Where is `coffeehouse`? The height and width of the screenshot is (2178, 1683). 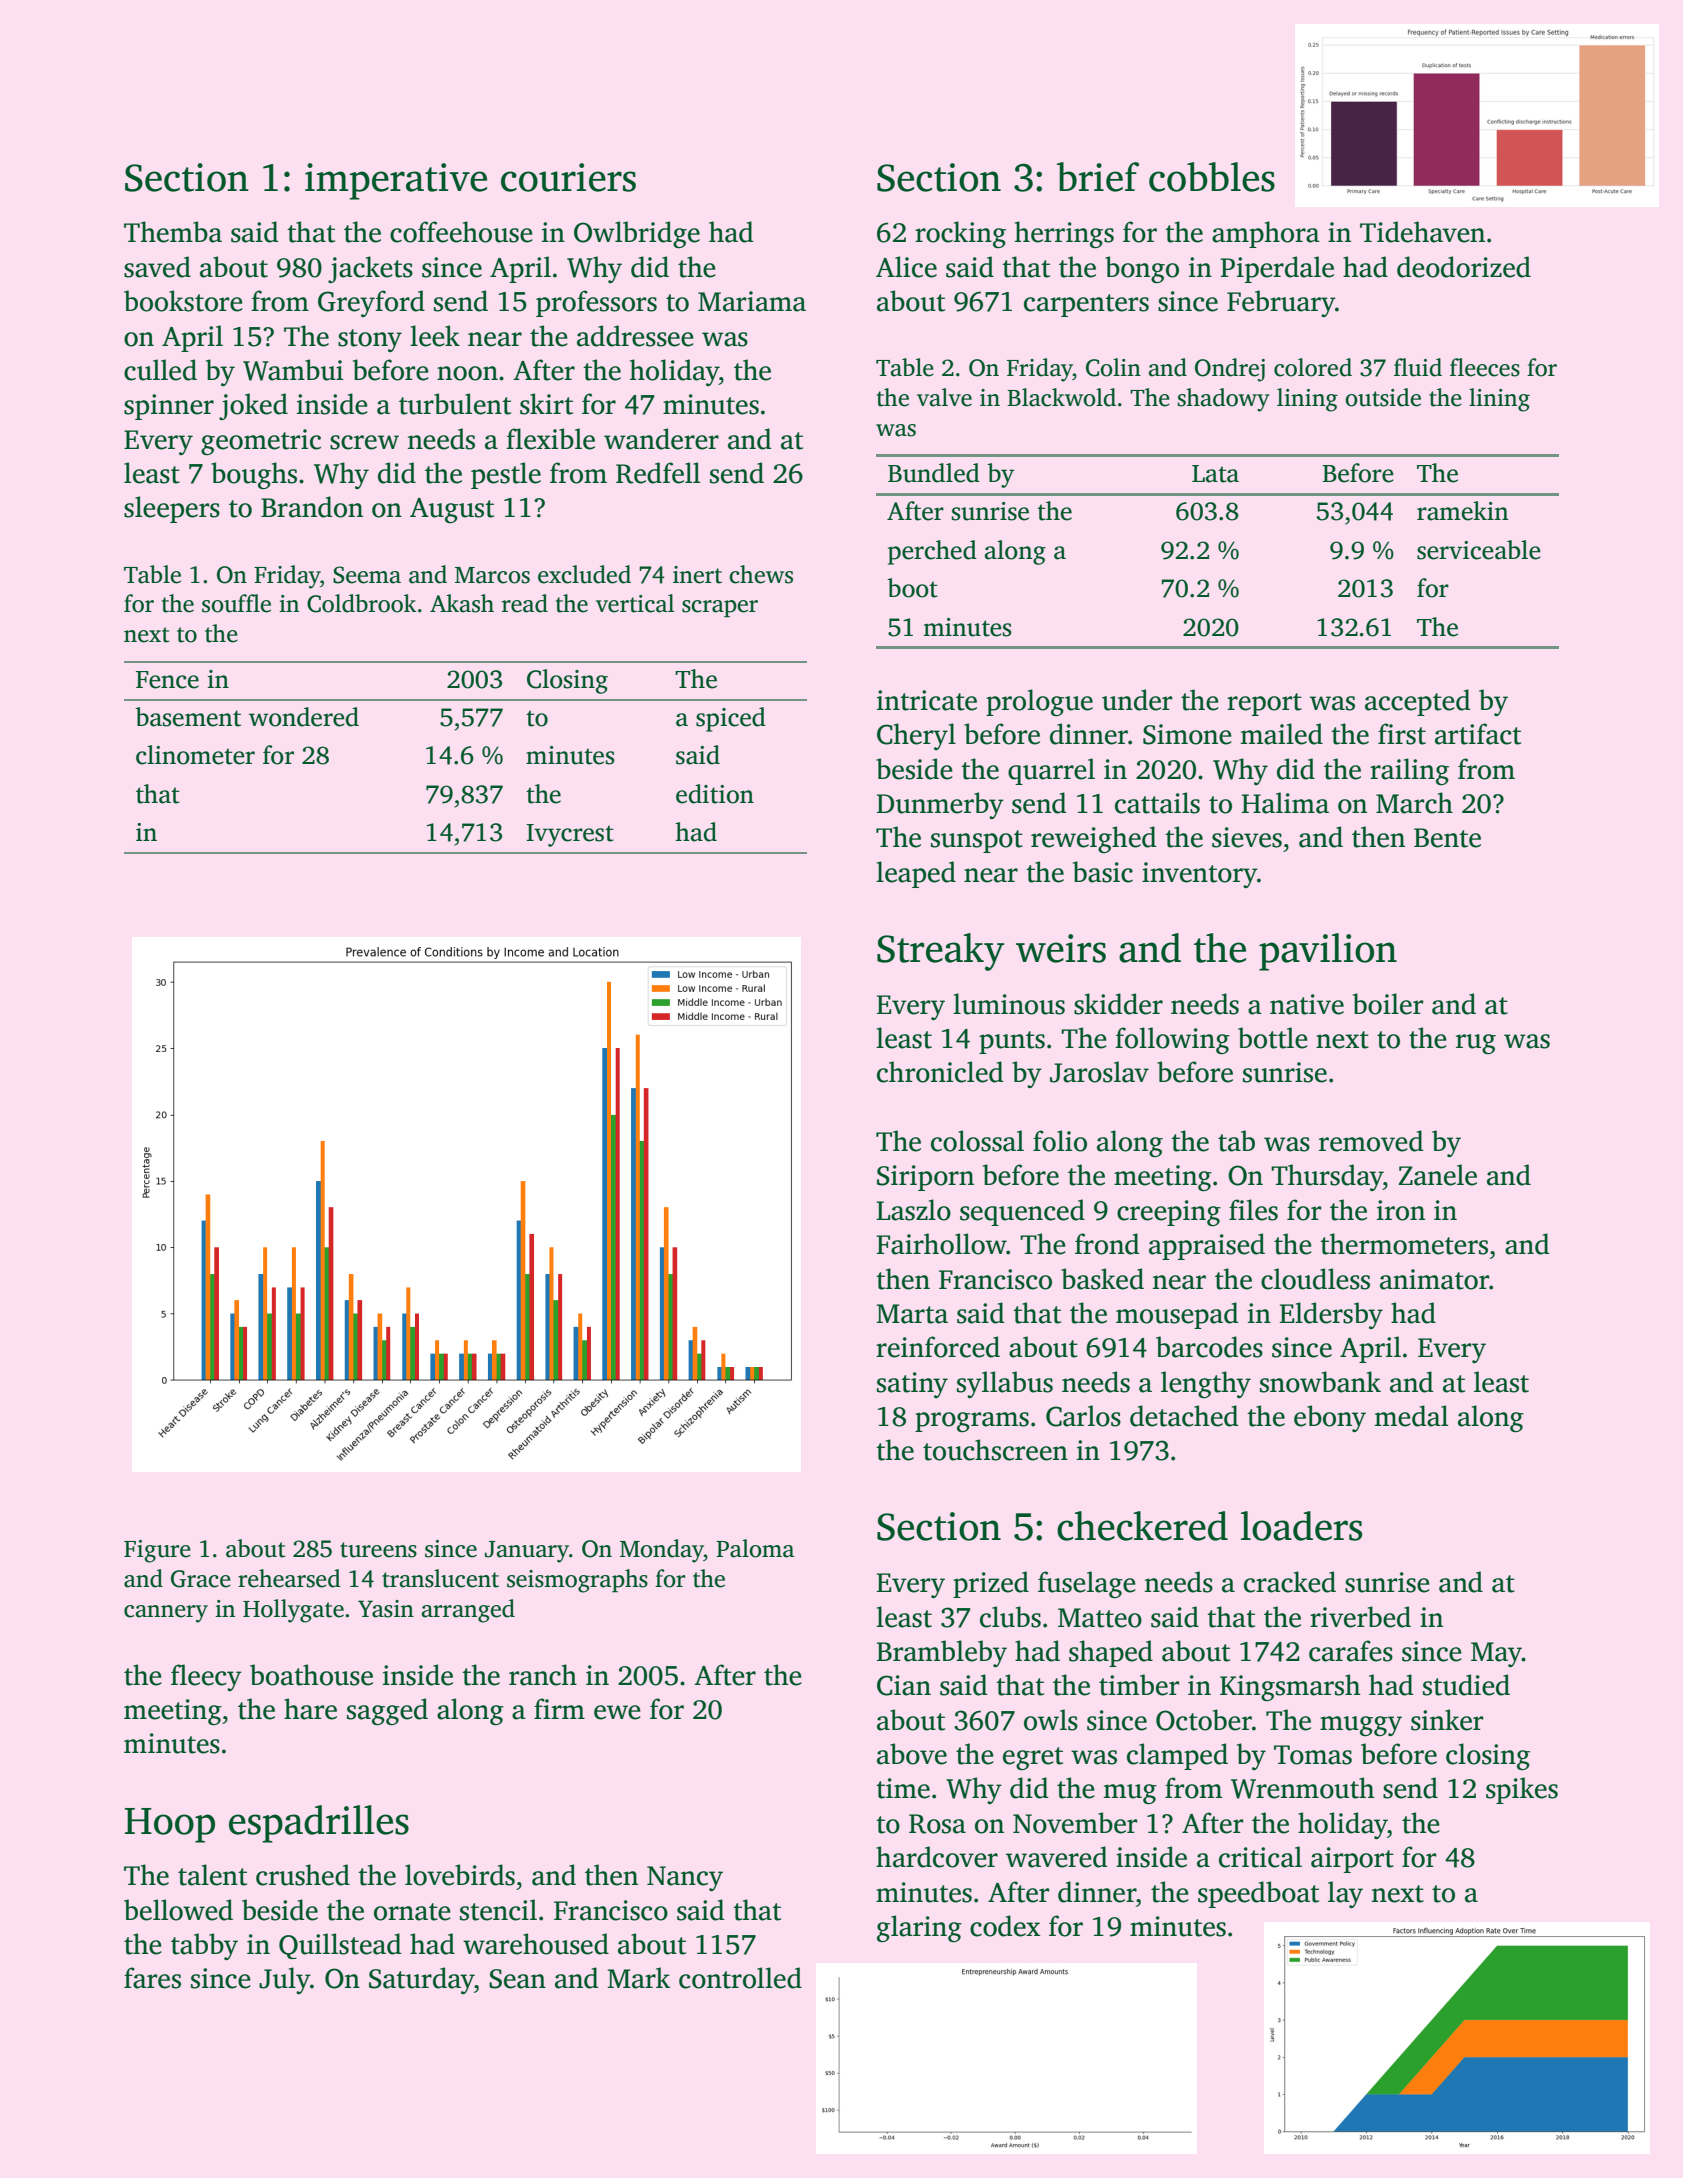 coffeehouse is located at coordinates (461, 232).
